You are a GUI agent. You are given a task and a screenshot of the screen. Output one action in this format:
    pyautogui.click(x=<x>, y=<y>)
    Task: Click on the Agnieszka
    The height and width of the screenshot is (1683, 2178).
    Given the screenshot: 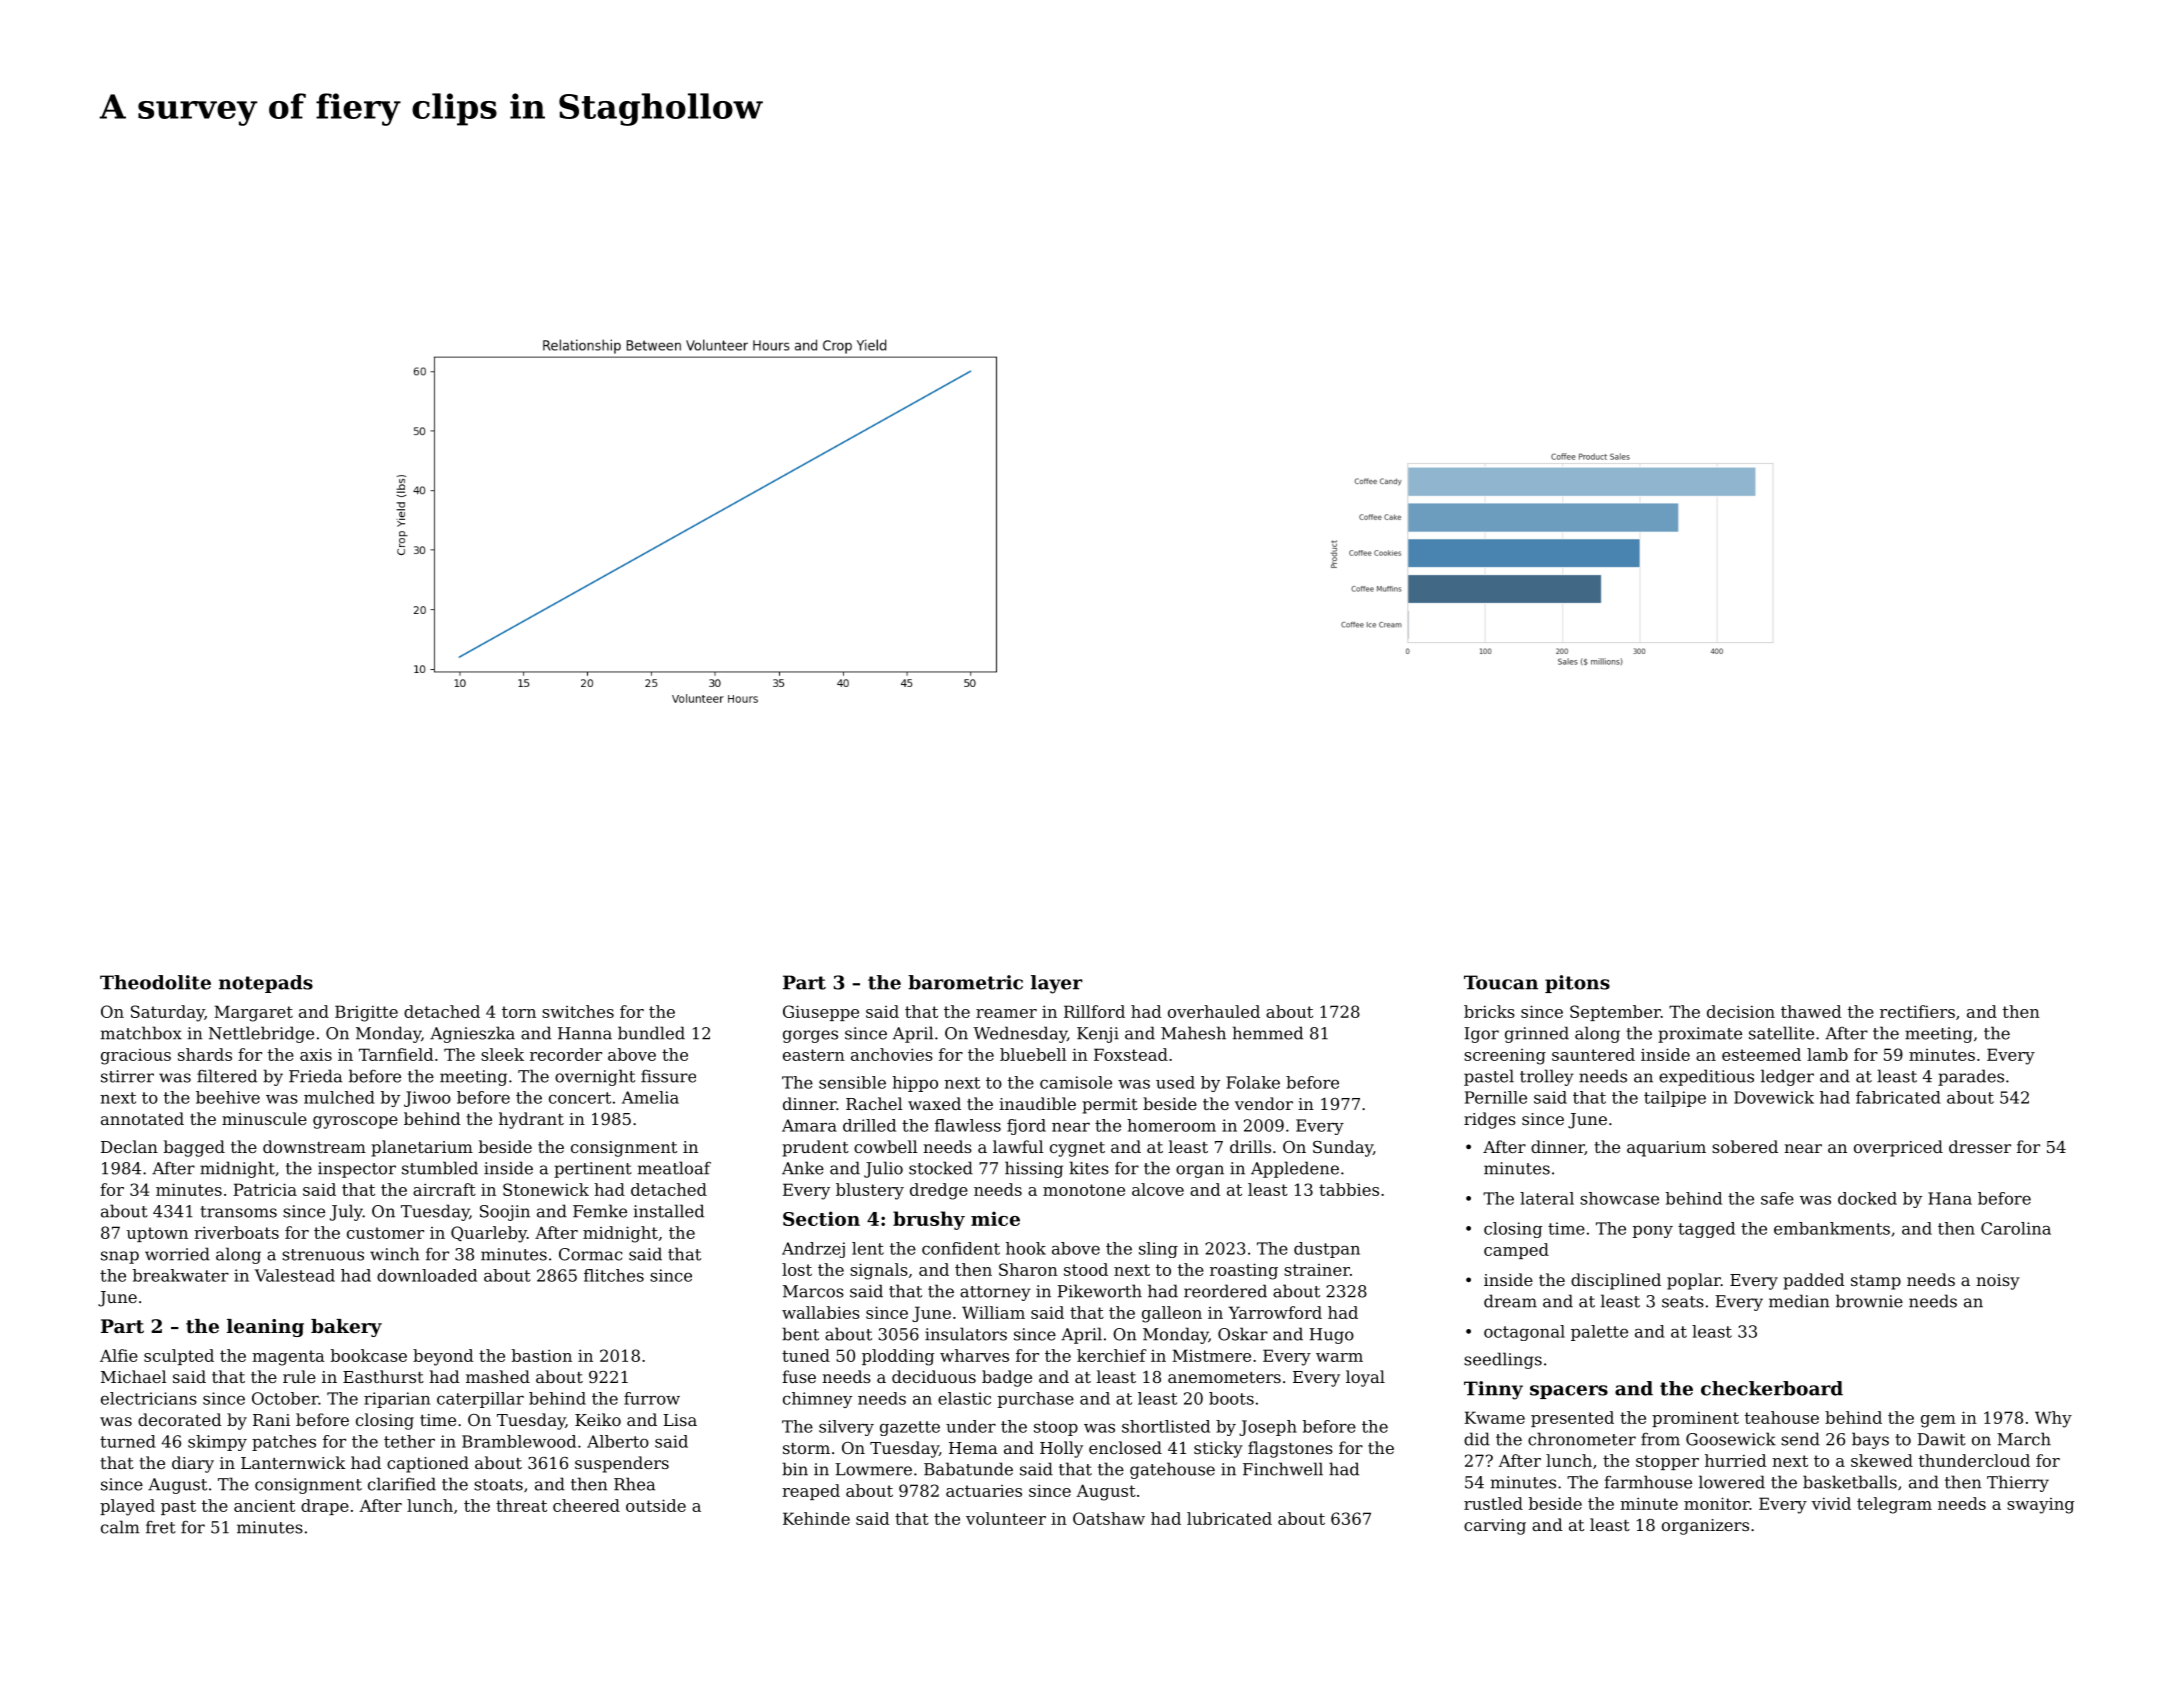 What is the action you would take?
    pyautogui.click(x=472, y=1034)
